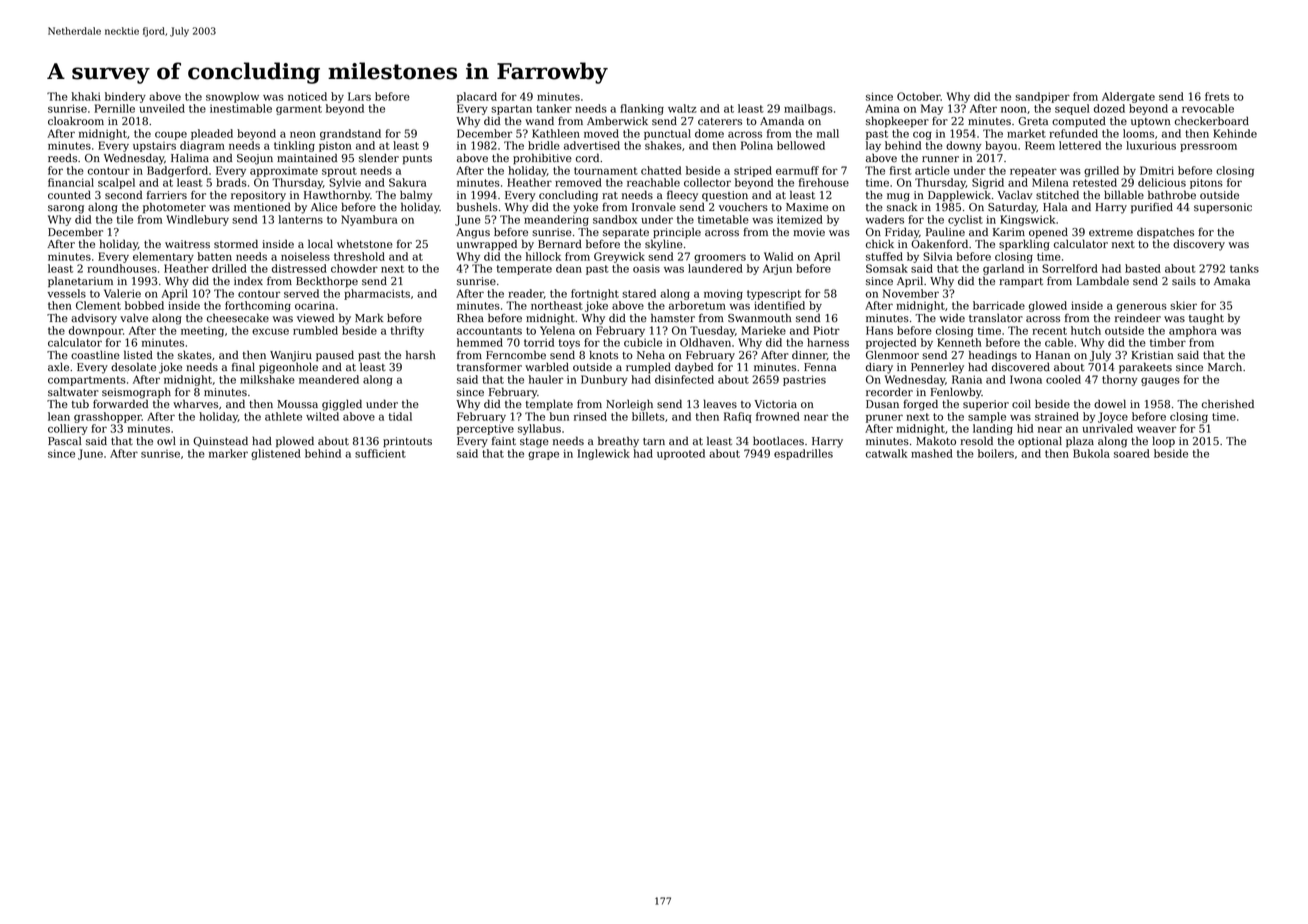  Describe the element at coordinates (283, 416) in the image. I see `athlete` at that location.
